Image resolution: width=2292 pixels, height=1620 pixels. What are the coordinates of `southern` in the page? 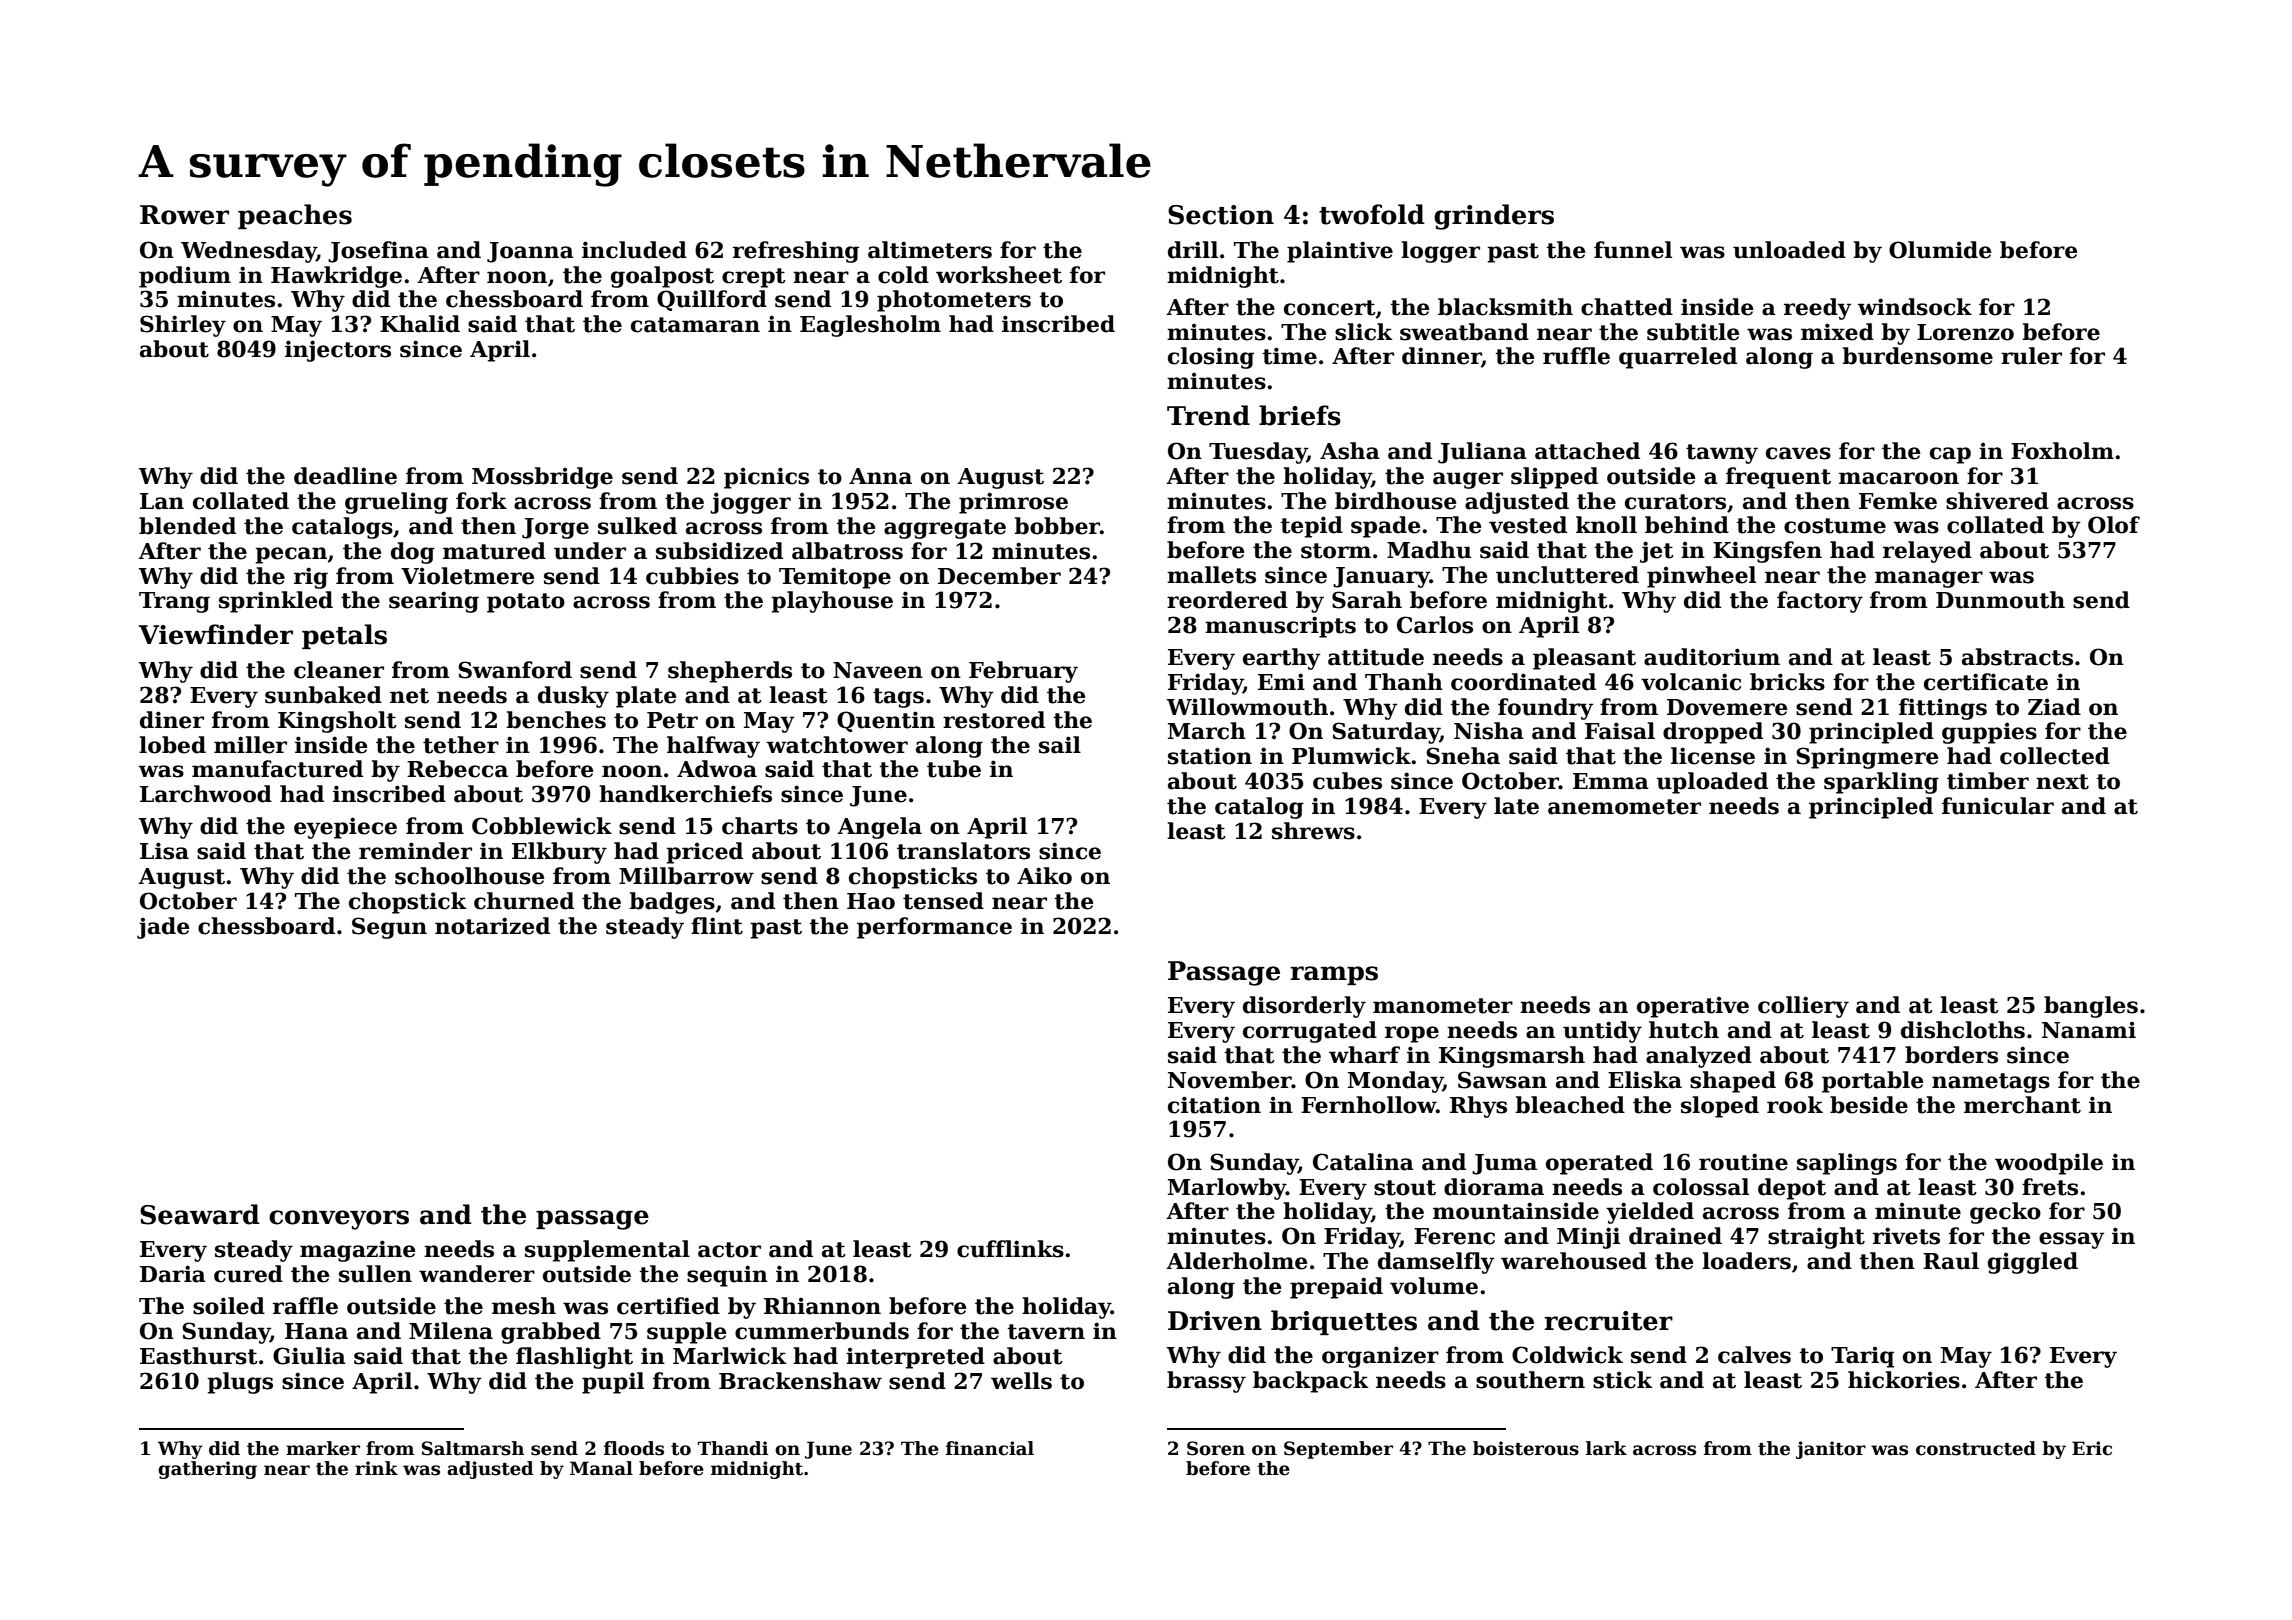 It's located at (1530, 1380).
